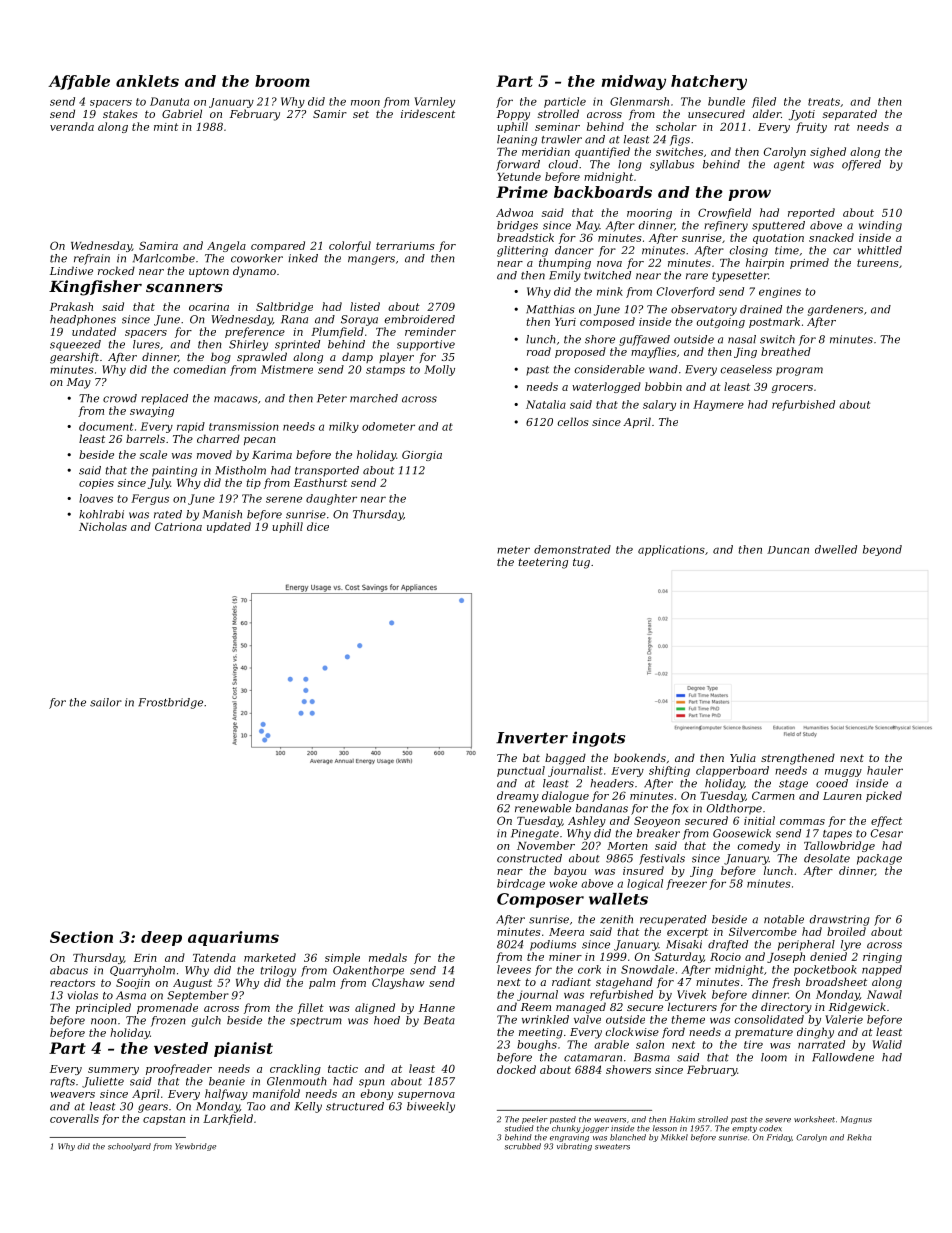 This image has height=1233, width=952. Describe the element at coordinates (72, 126) in the image. I see `veranda` at that location.
